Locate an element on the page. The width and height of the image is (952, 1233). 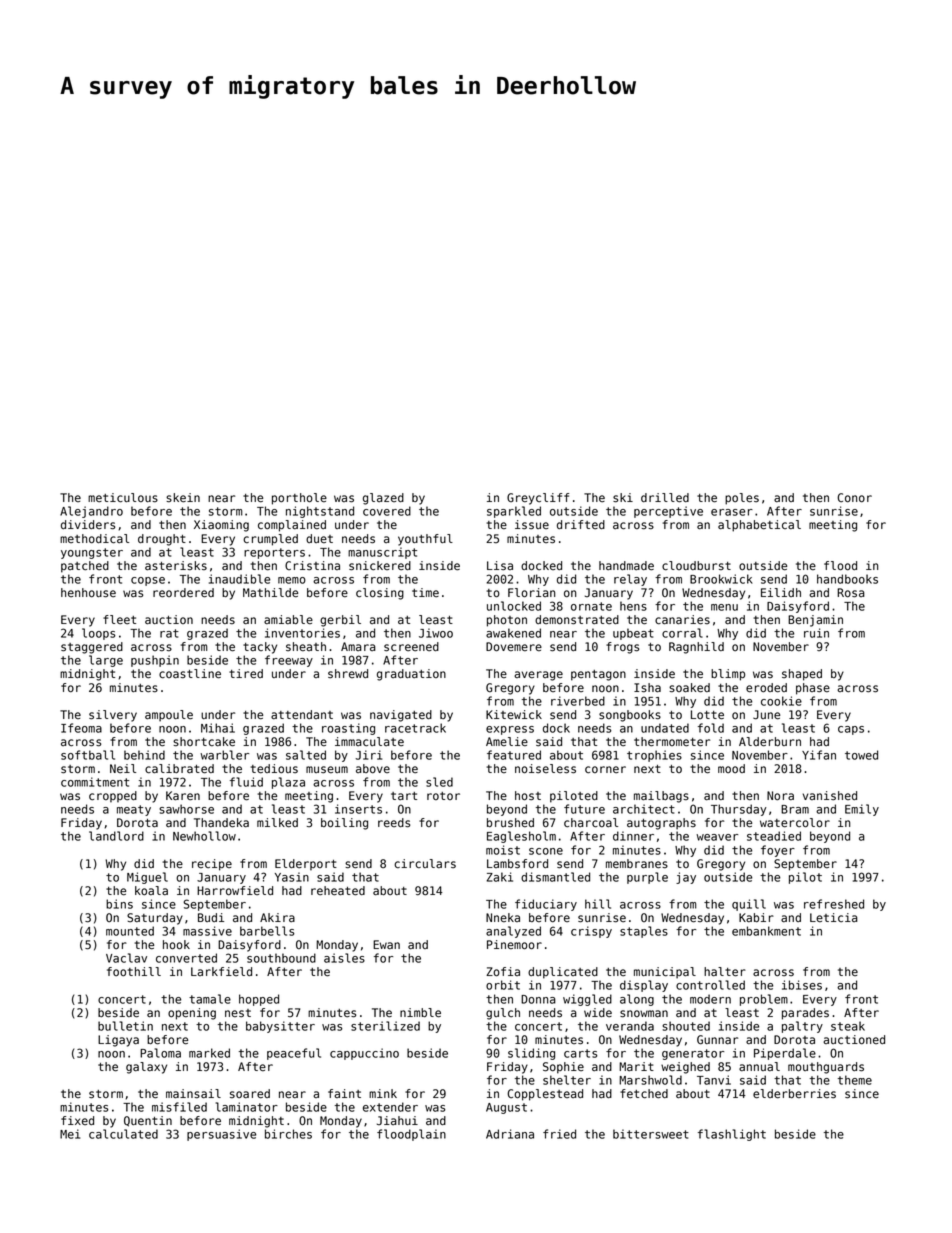
mounted is located at coordinates (130, 931).
